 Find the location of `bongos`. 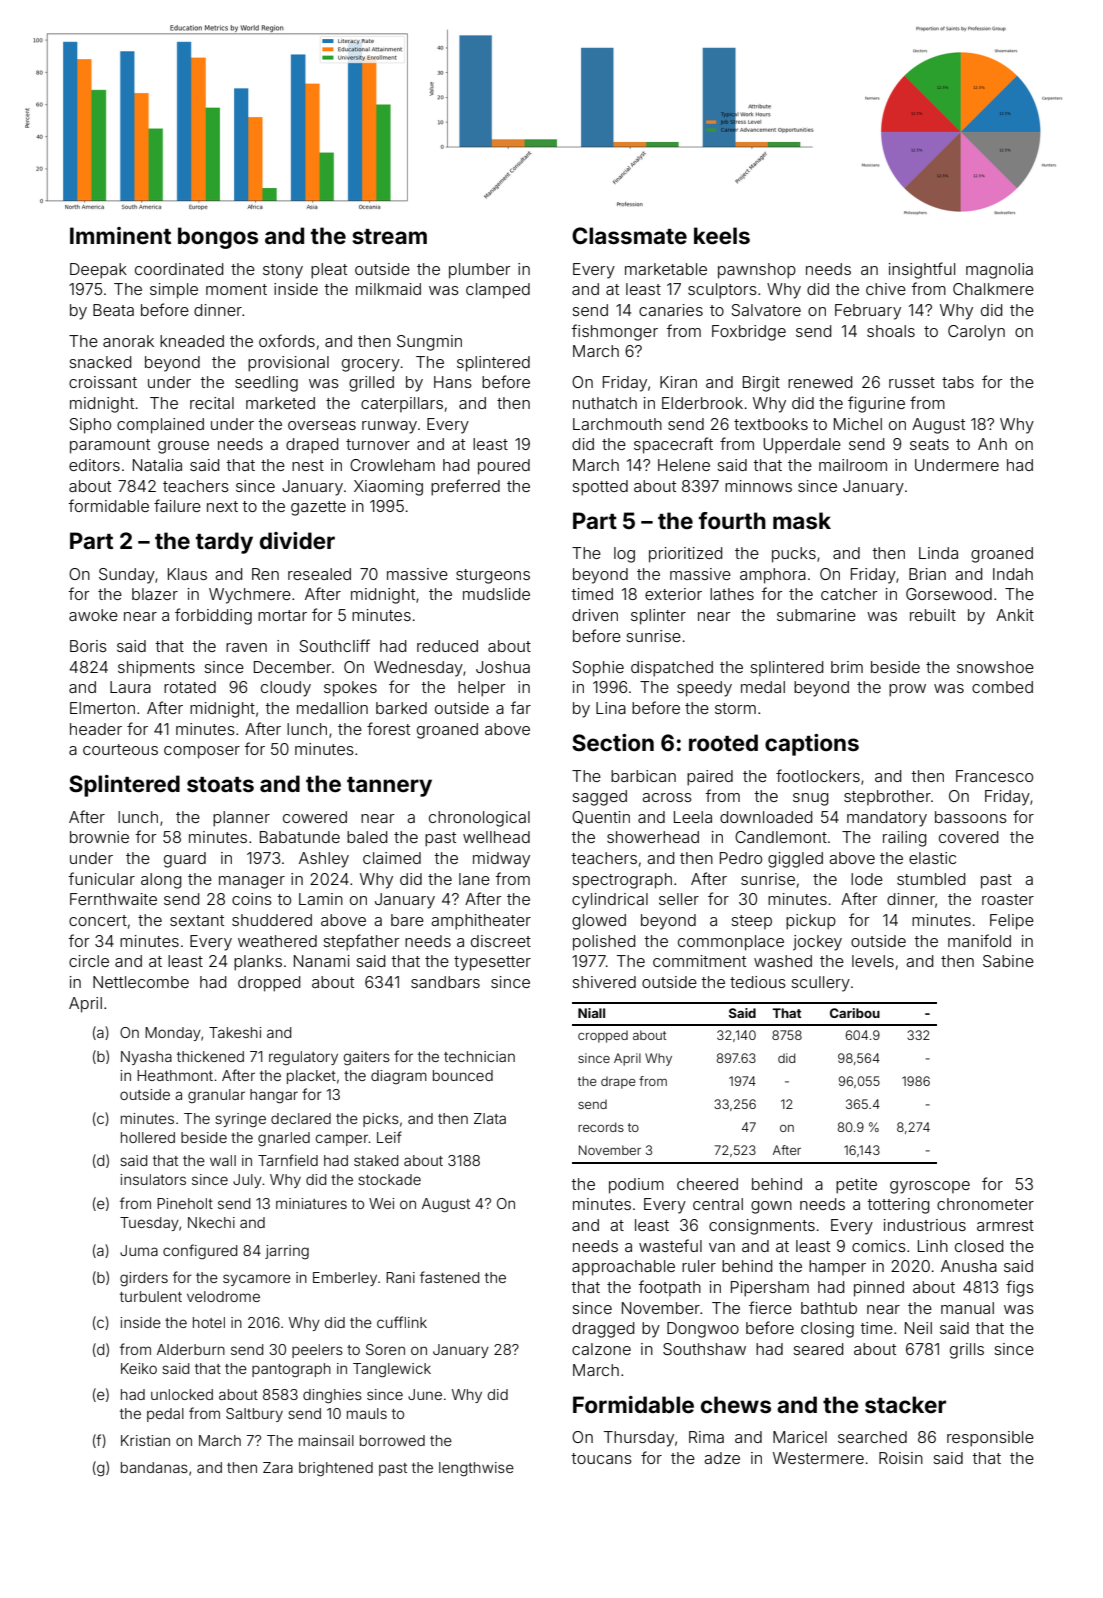

bongos is located at coordinates (218, 238).
